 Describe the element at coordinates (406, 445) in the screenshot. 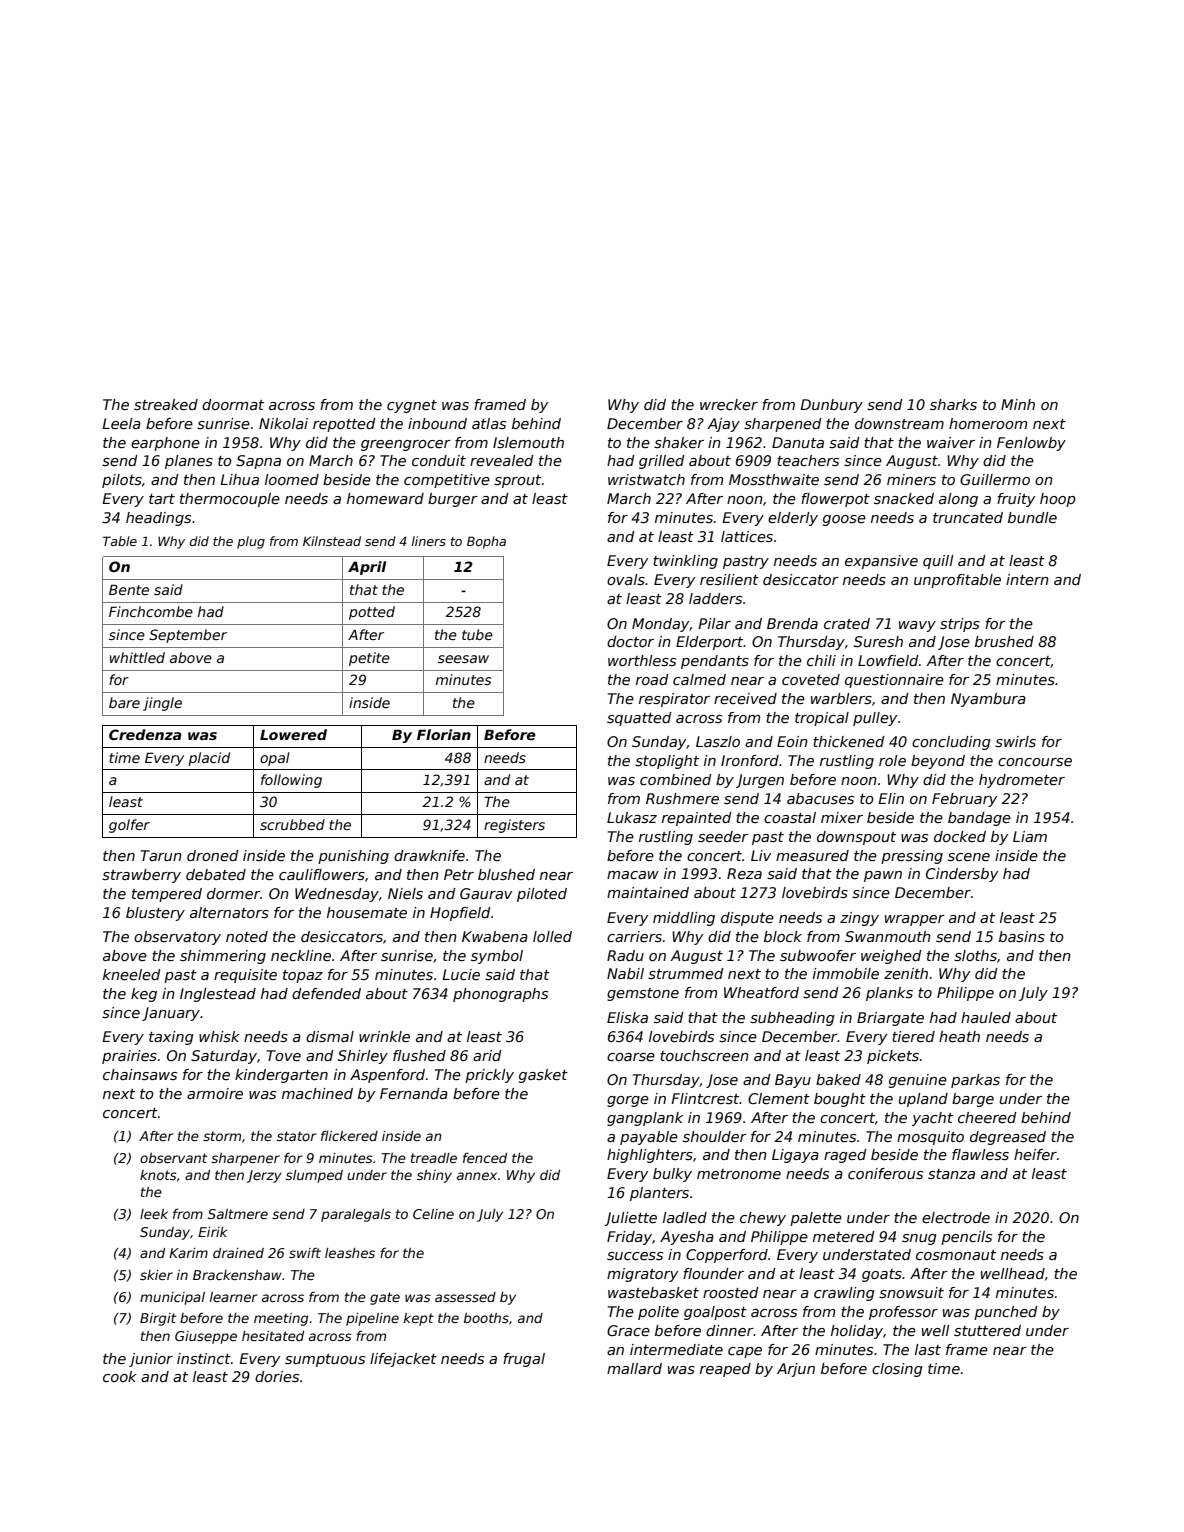

I see `greengrocer` at that location.
